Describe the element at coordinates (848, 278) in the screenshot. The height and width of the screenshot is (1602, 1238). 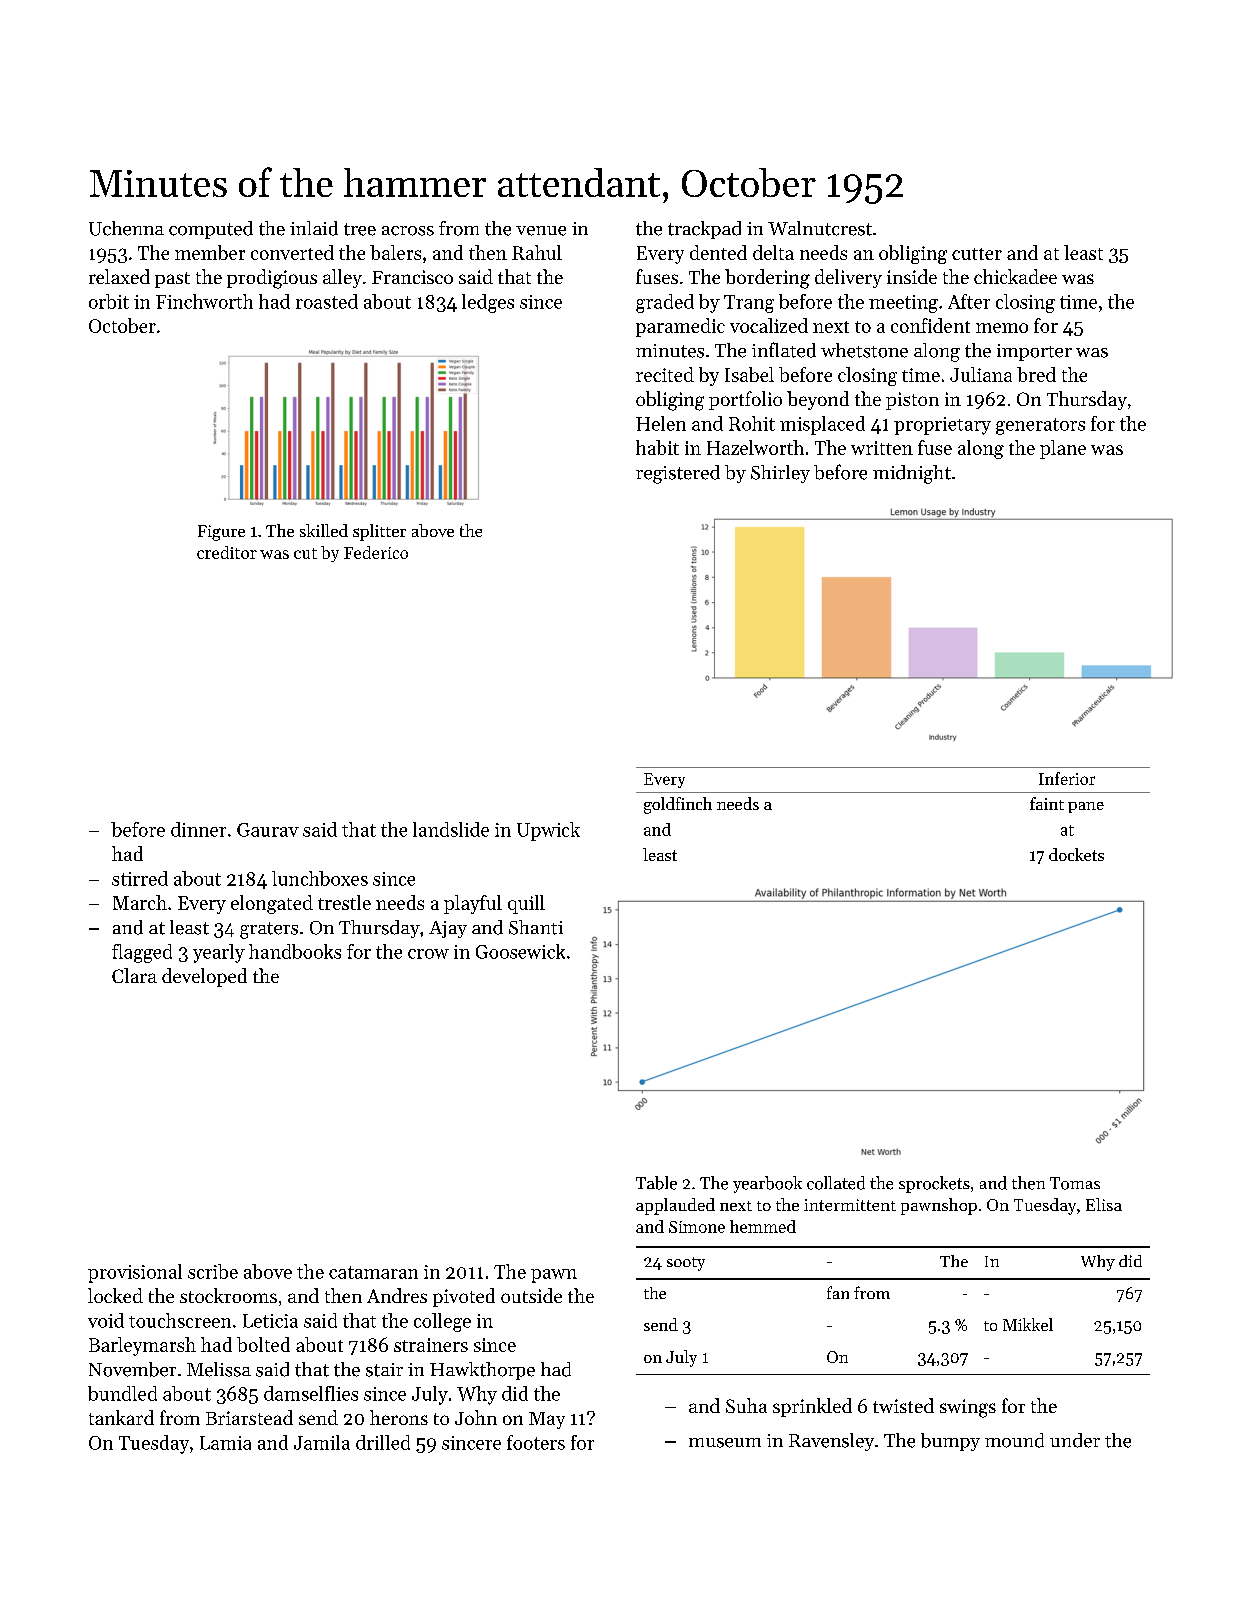
I see `delivery` at that location.
